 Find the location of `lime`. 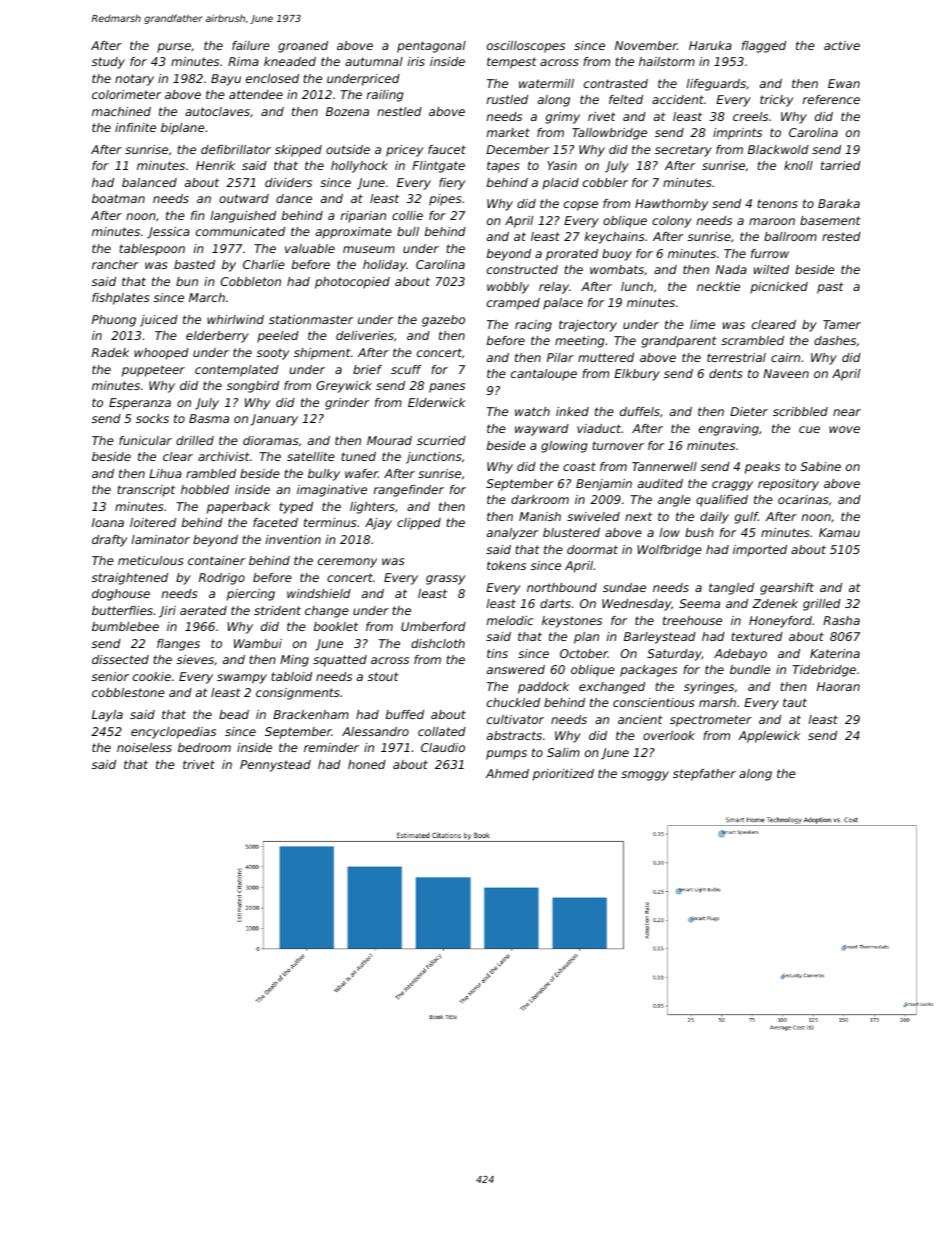

lime is located at coordinates (702, 324).
